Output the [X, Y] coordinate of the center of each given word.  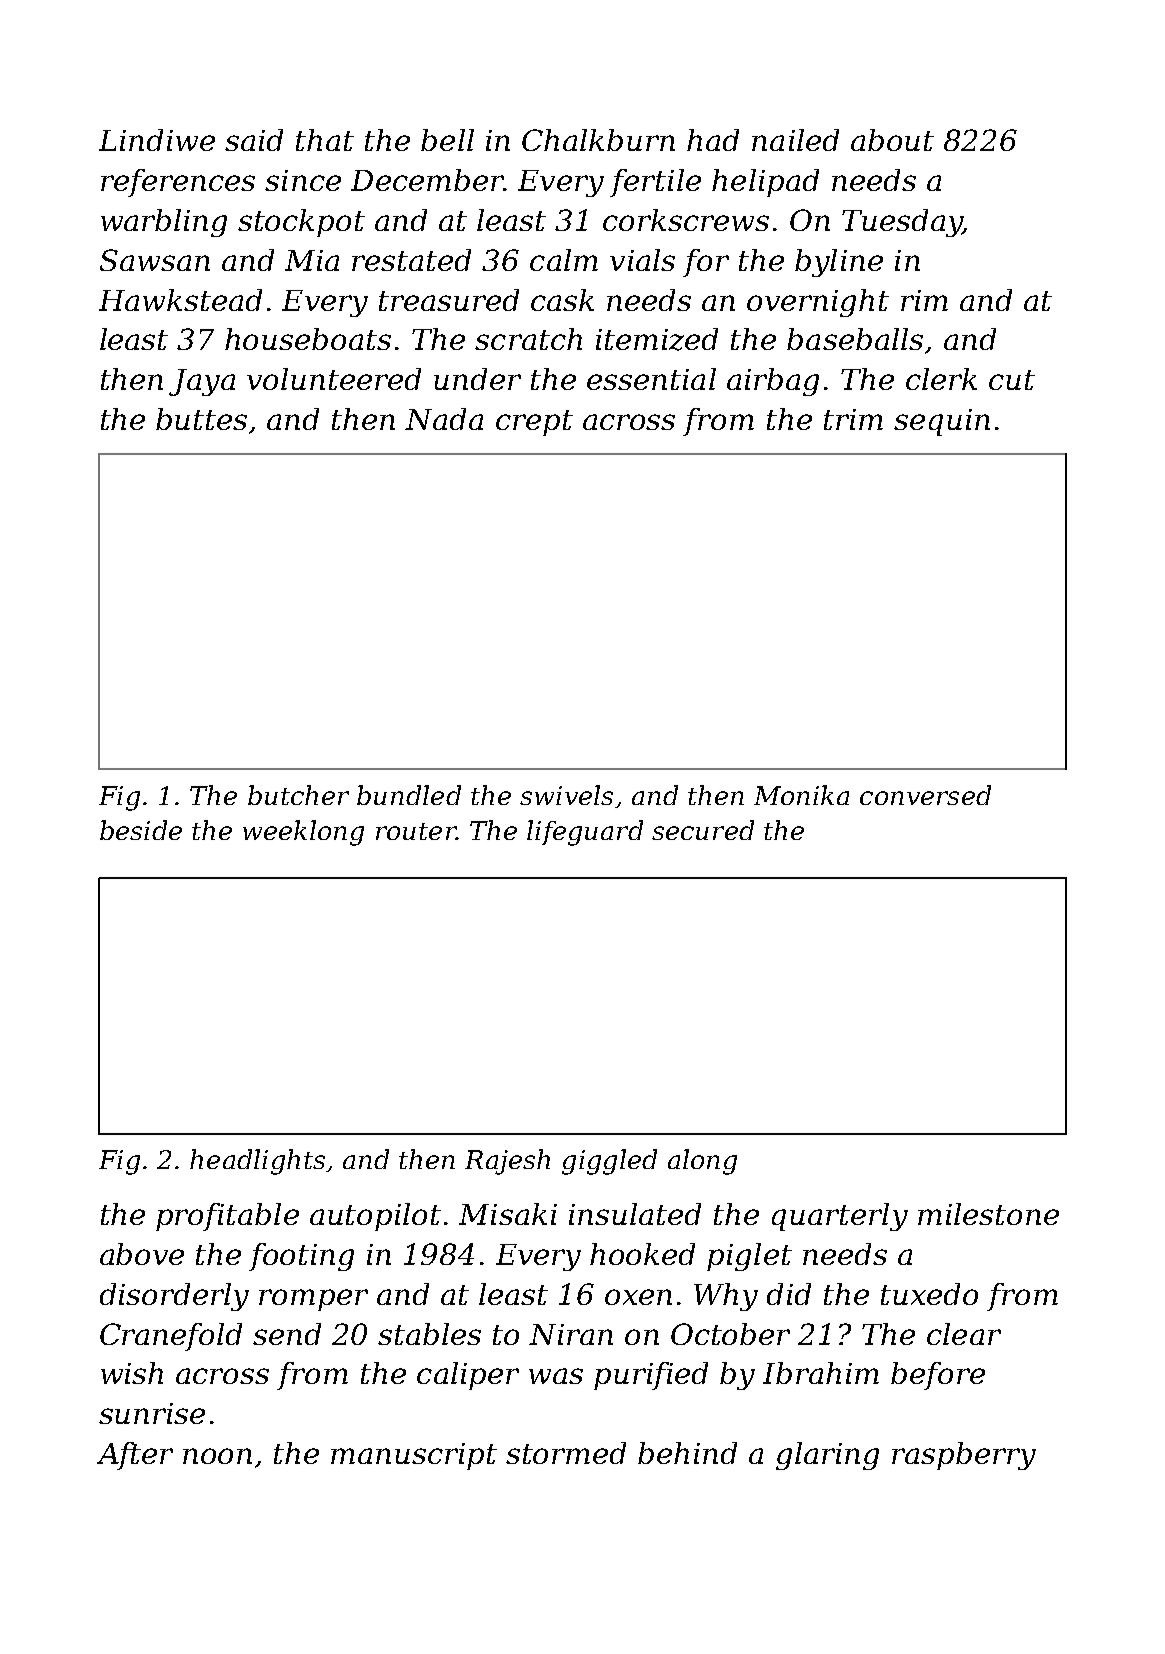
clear [964, 1334]
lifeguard [585, 833]
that [325, 140]
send [287, 1334]
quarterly [840, 1217]
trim [853, 419]
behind [687, 1453]
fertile [655, 183]
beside [141, 830]
